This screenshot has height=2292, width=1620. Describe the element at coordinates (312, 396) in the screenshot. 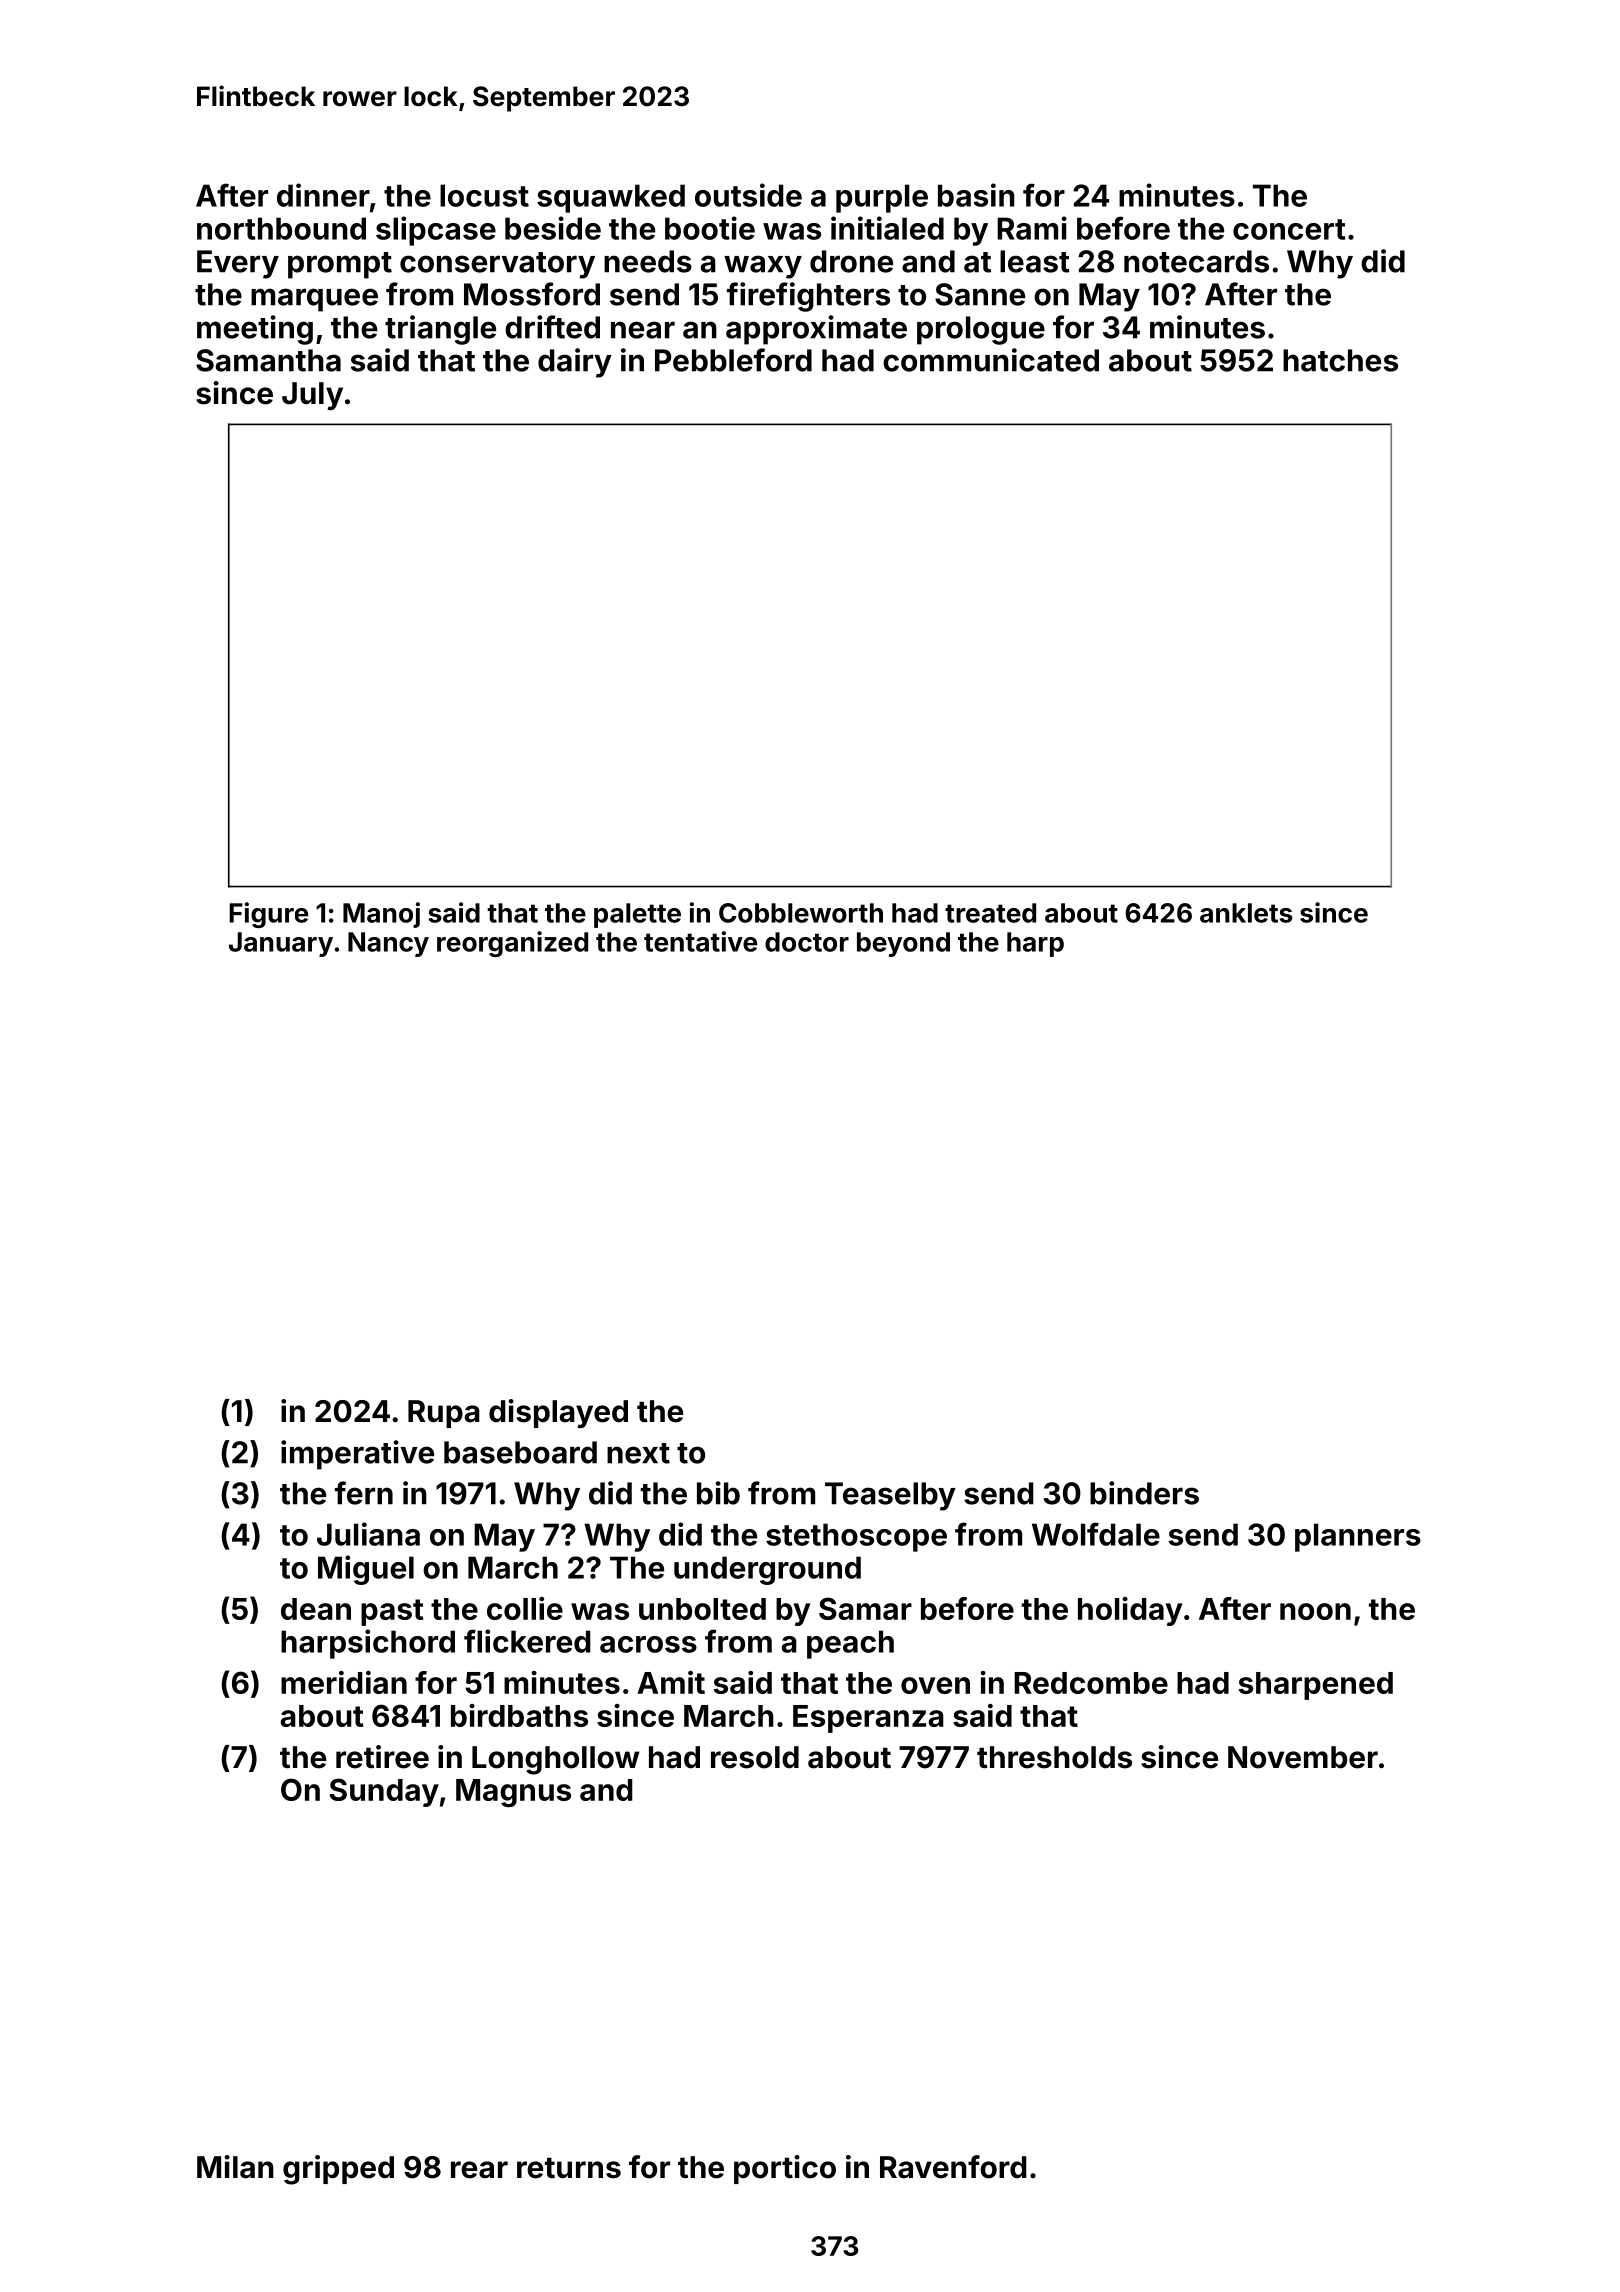

I see `July` at that location.
